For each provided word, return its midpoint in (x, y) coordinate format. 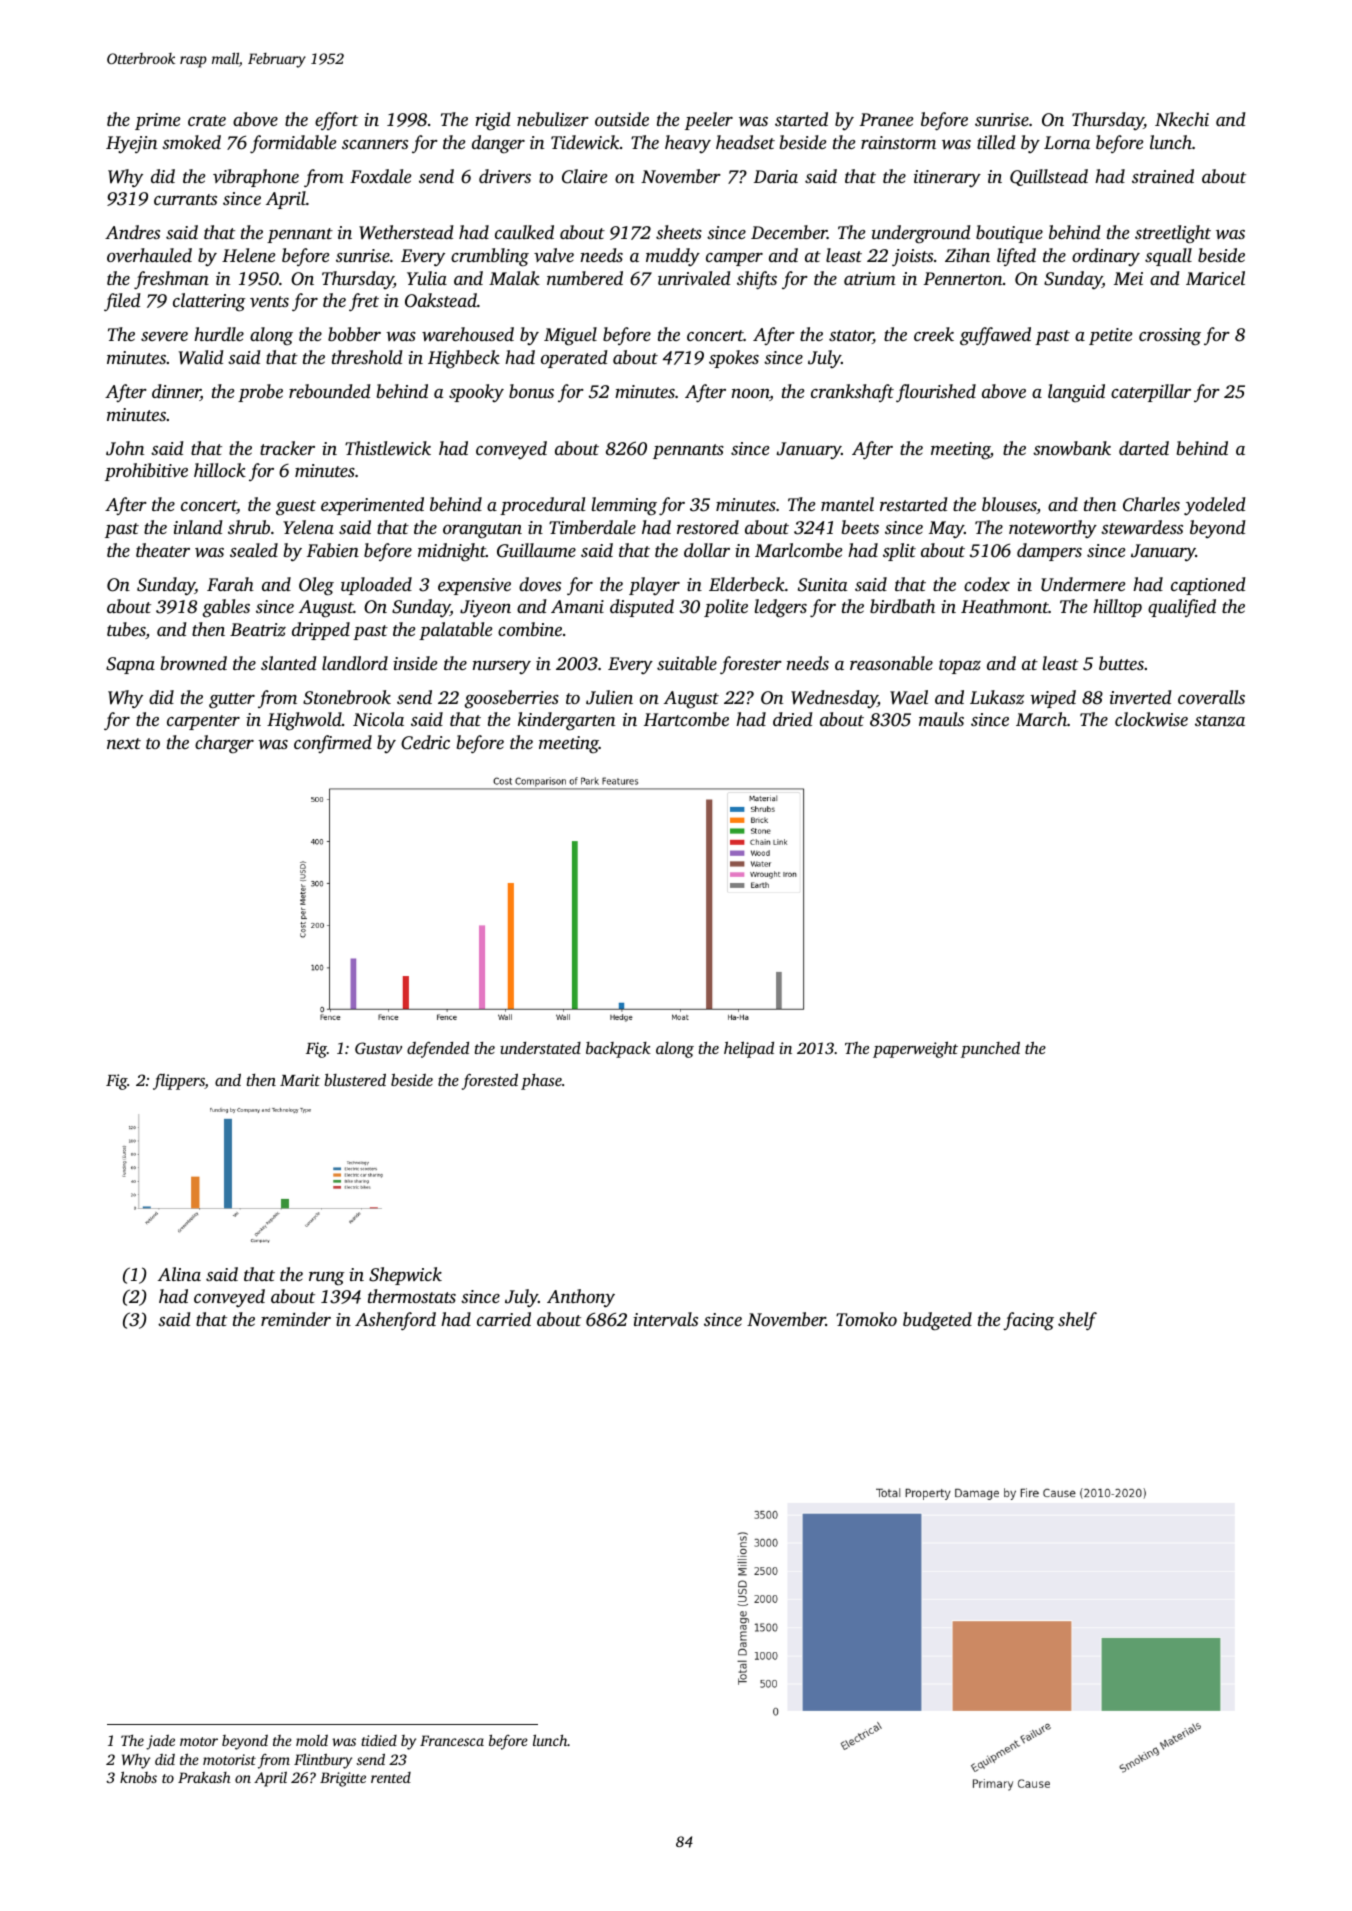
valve (554, 255)
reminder (296, 1319)
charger (224, 744)
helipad (749, 1049)
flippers (179, 1082)
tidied (379, 1740)
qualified (1182, 608)
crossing (1170, 336)
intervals (665, 1319)
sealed (254, 550)
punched (990, 1049)
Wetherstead (406, 232)
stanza (1220, 720)
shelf (1077, 1321)
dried (793, 719)
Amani (577, 606)
